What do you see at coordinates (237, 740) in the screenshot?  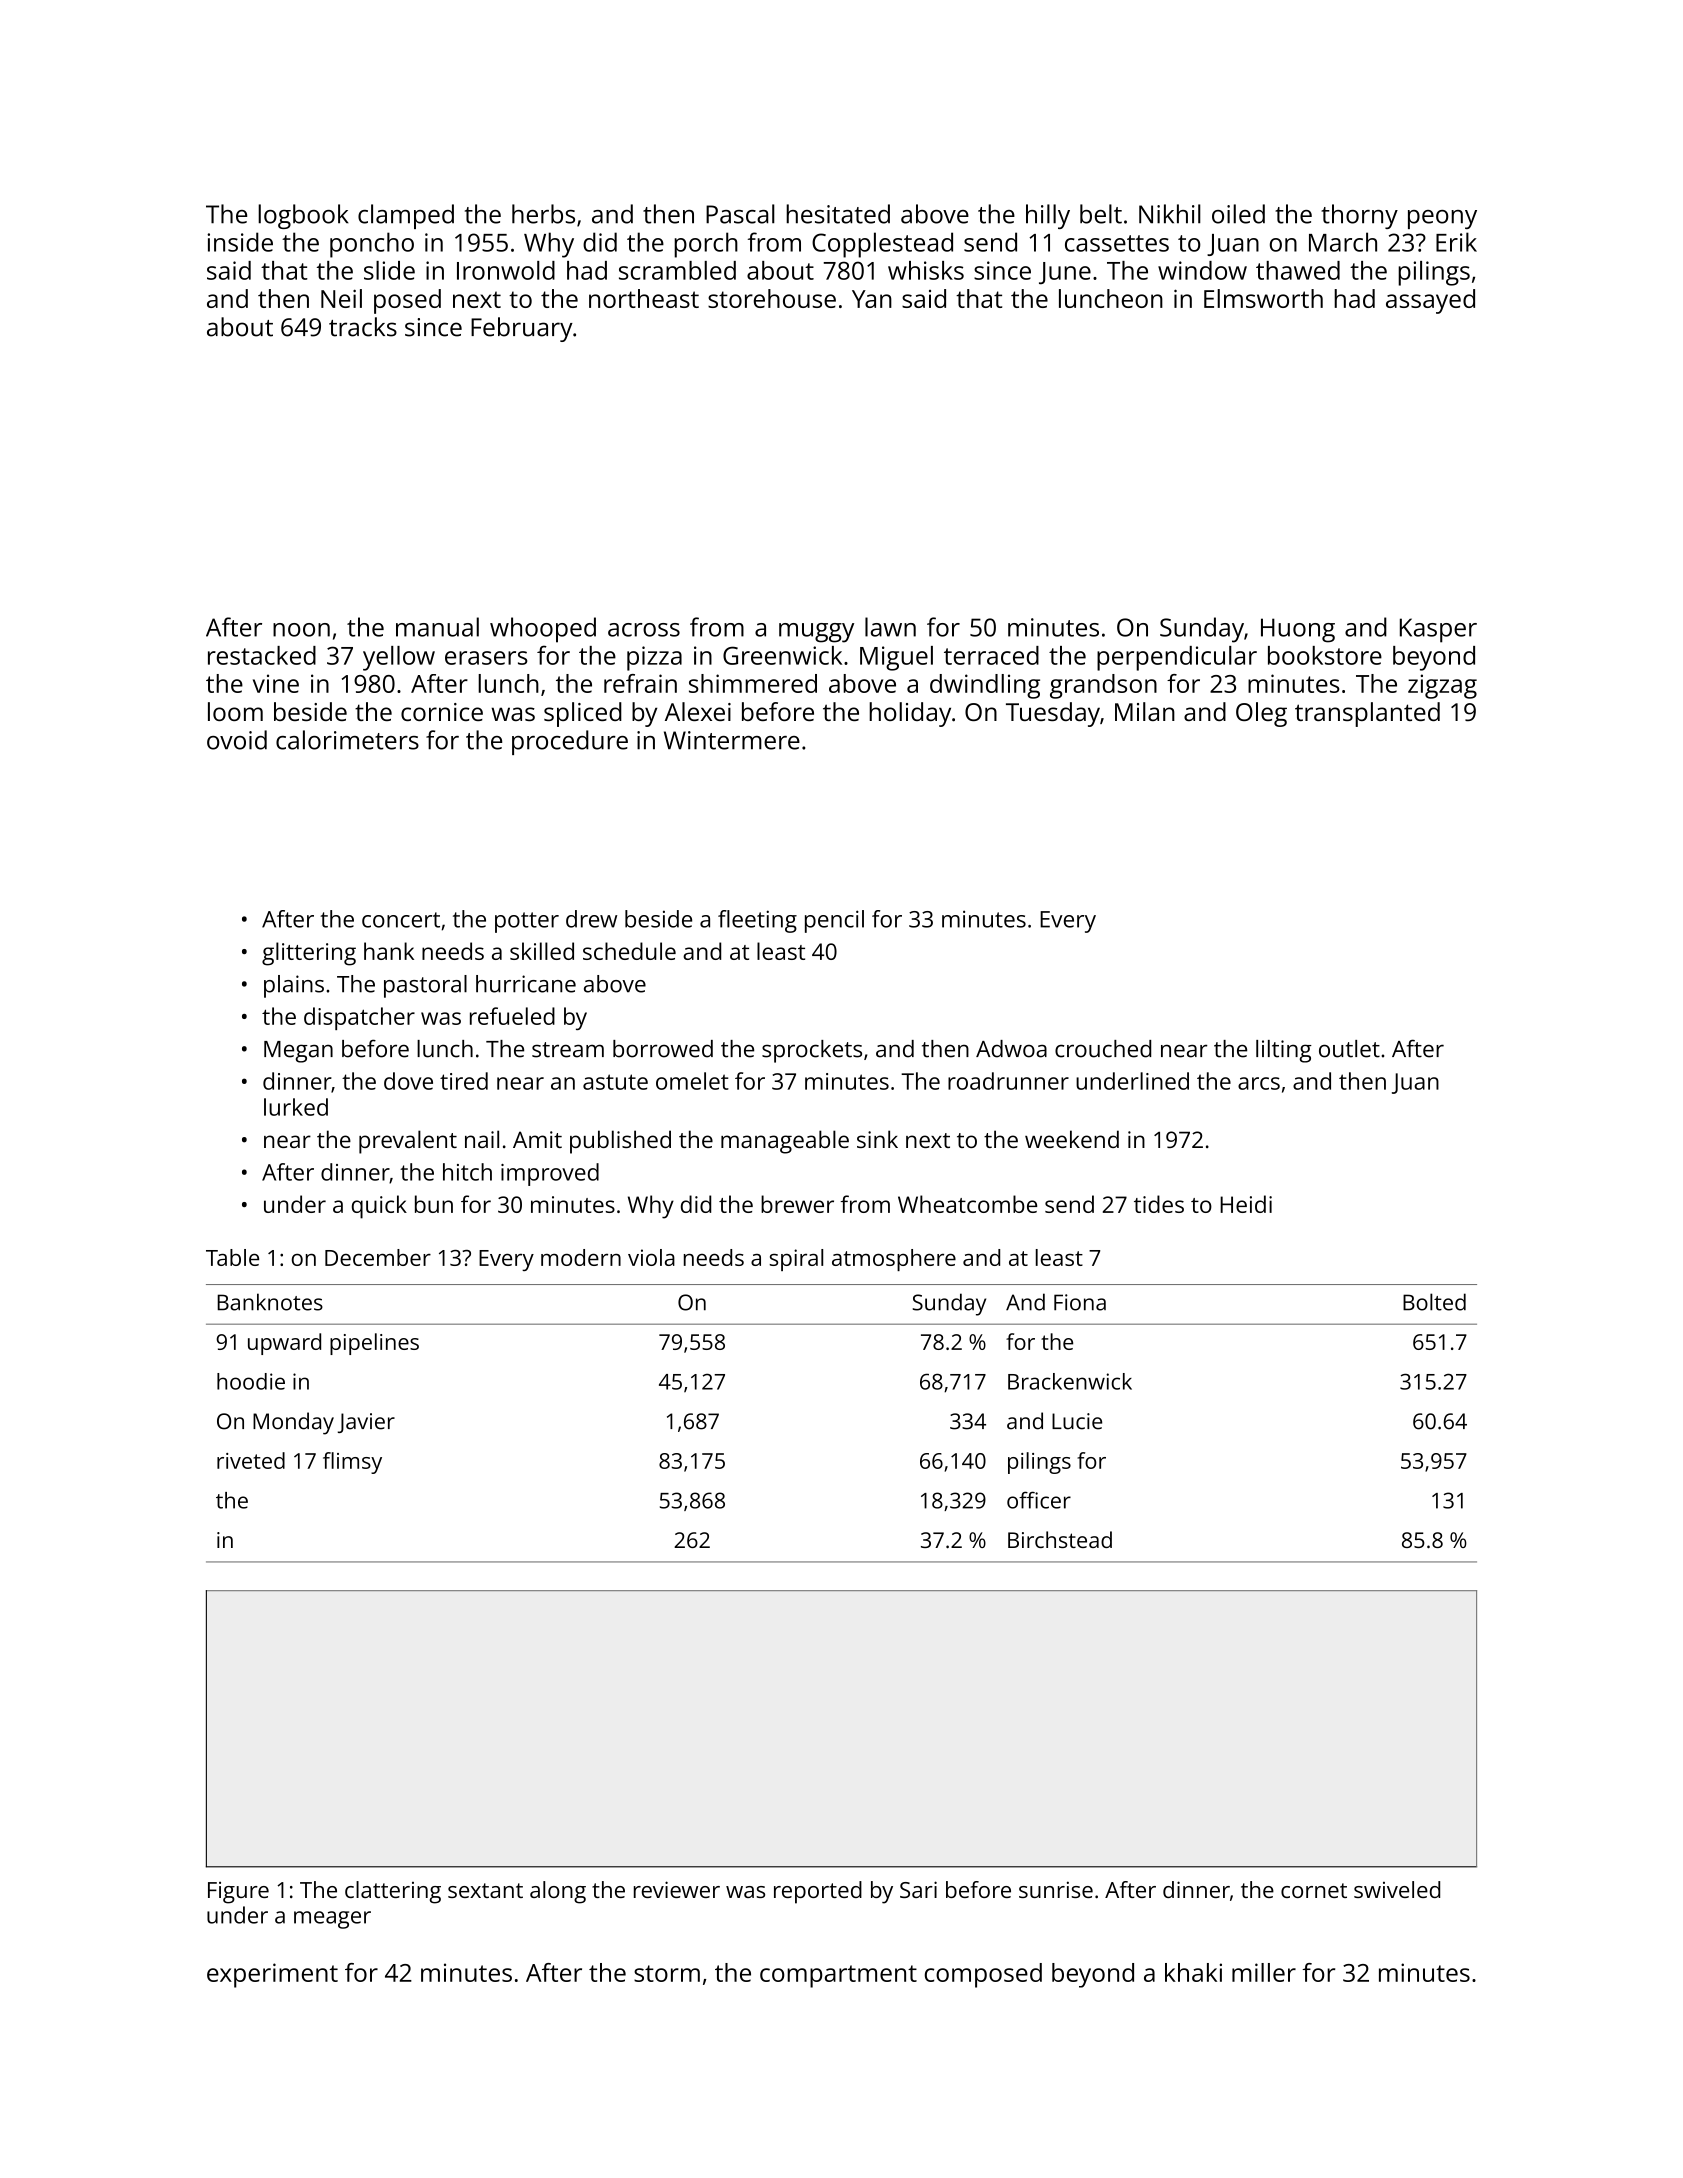 I see `ovoid` at bounding box center [237, 740].
